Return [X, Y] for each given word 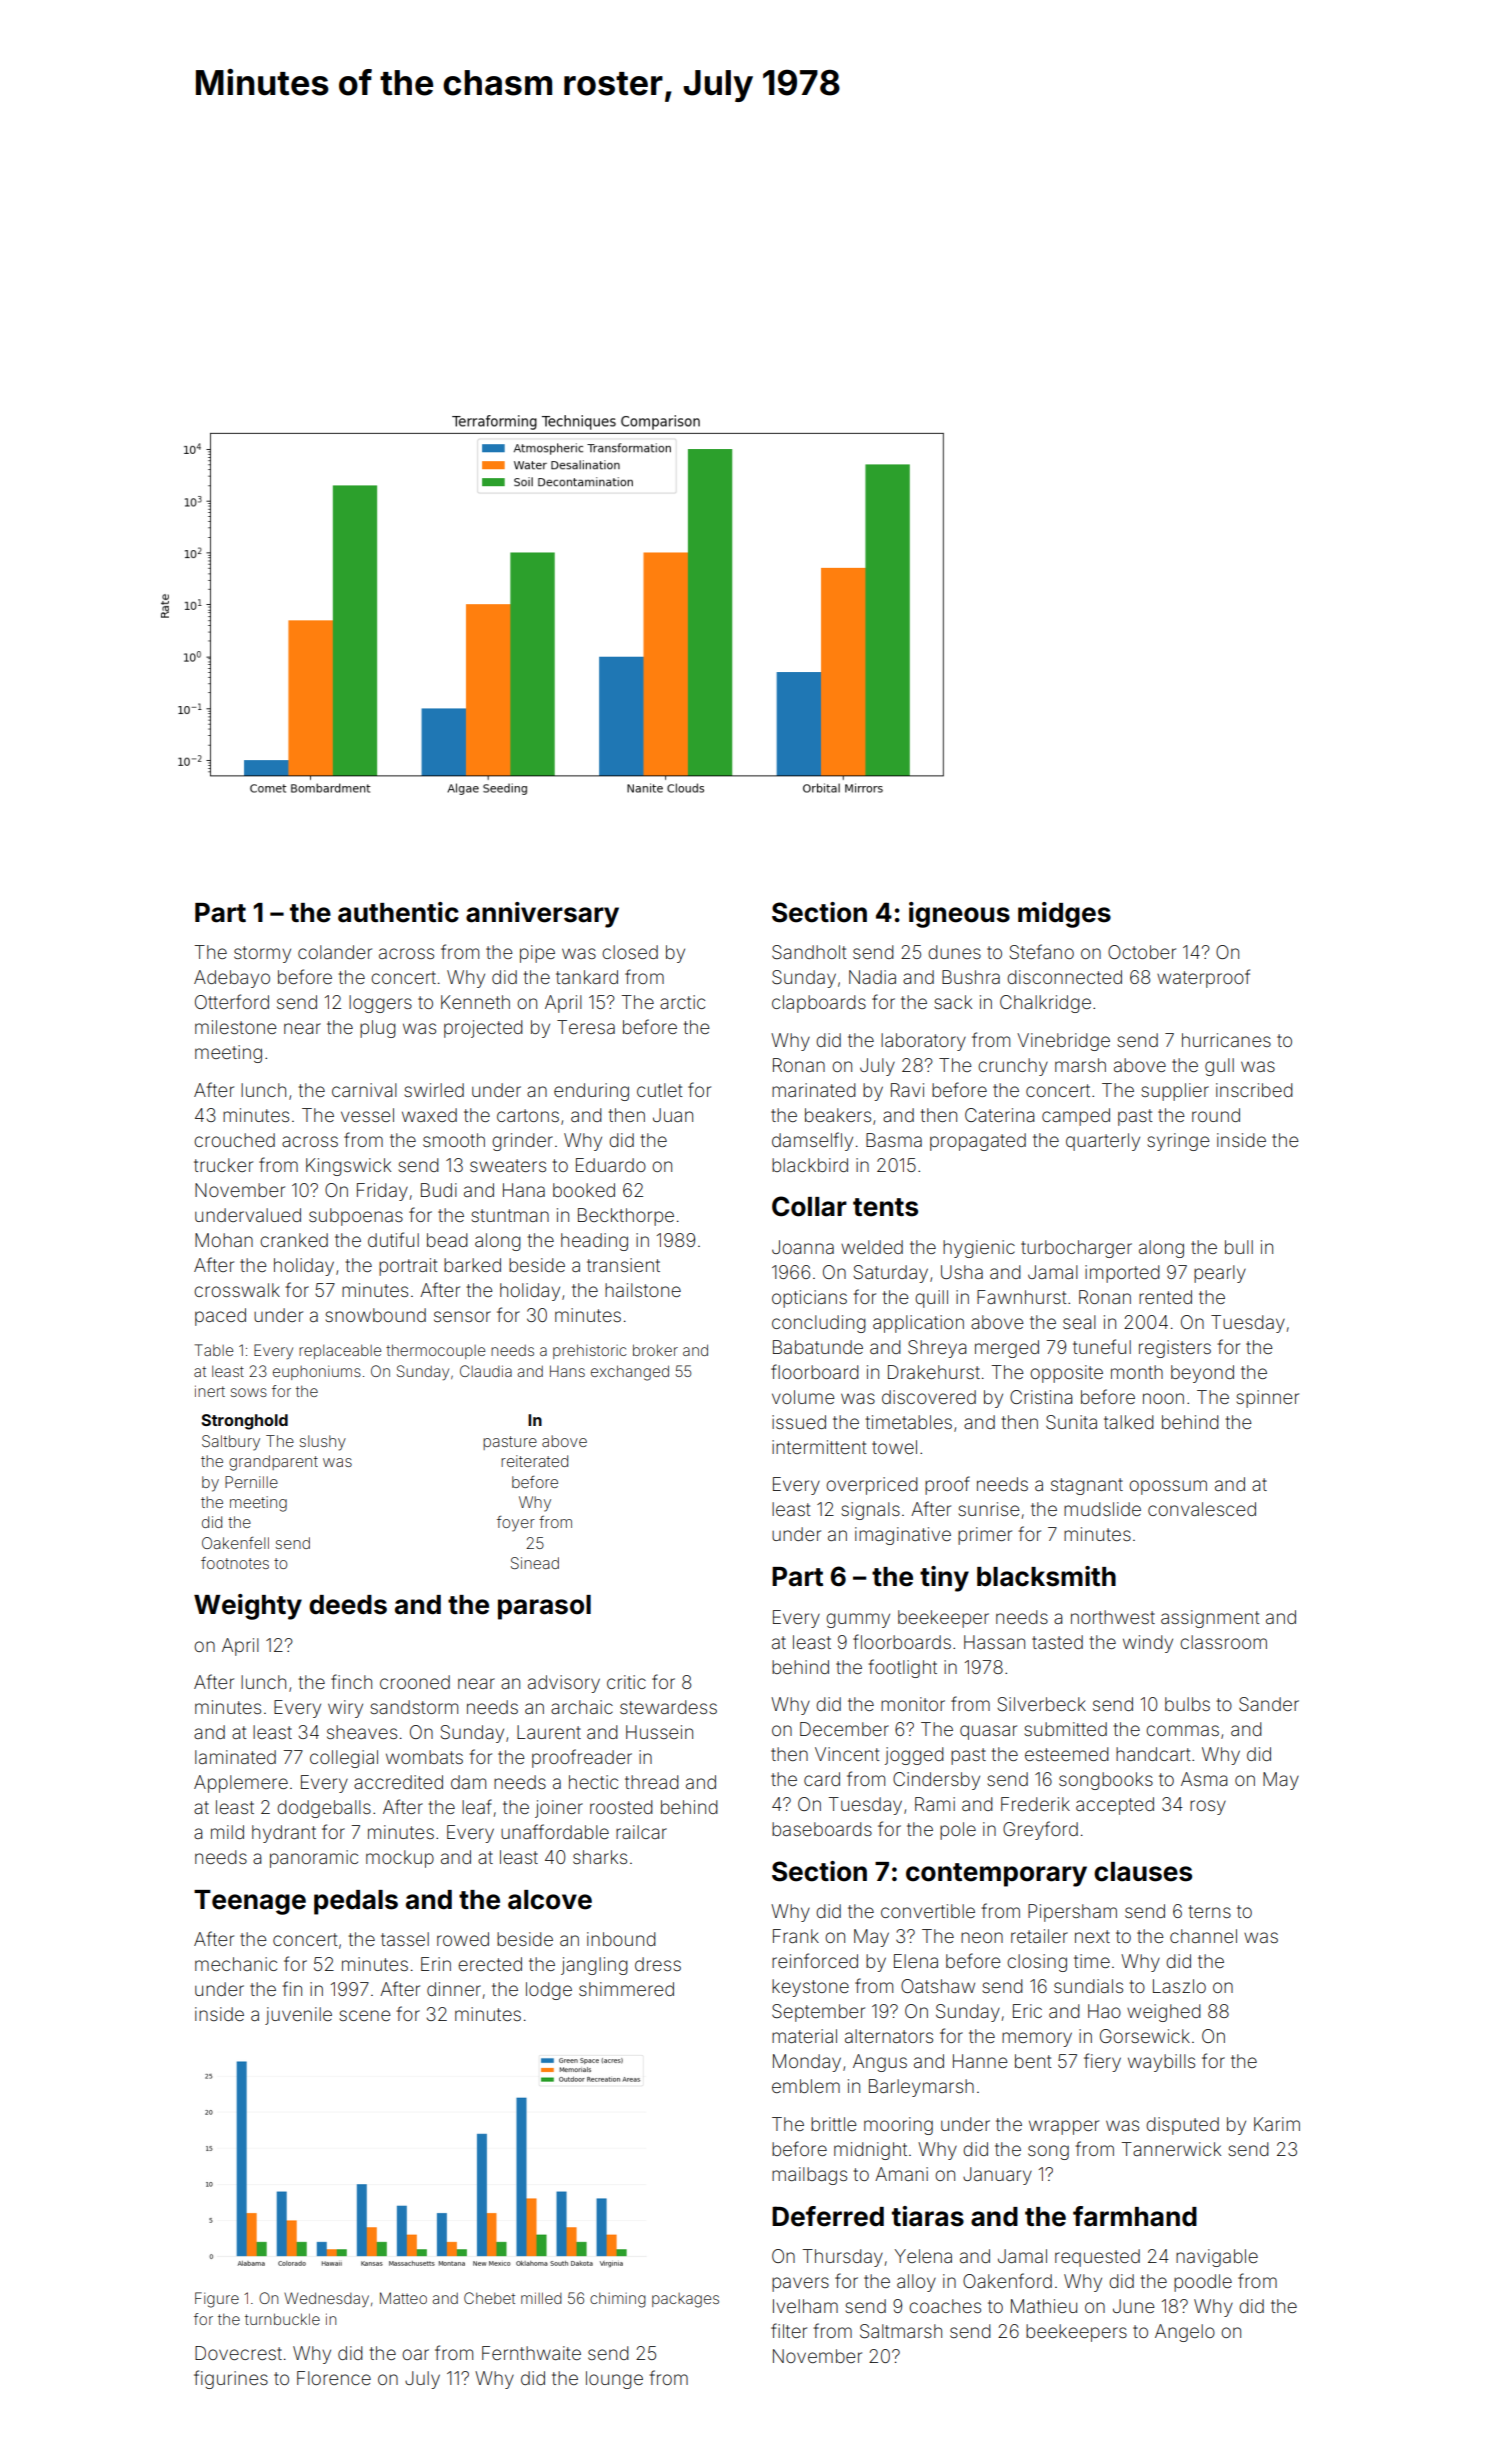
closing [1037, 1963]
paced [220, 1317]
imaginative [903, 1536]
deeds [348, 1605]
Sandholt [809, 952]
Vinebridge [1063, 1042]
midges [1064, 915]
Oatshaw [938, 1986]
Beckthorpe [626, 1217]
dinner [454, 1989]
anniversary [542, 915]
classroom [1223, 1642]
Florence [334, 2378]
